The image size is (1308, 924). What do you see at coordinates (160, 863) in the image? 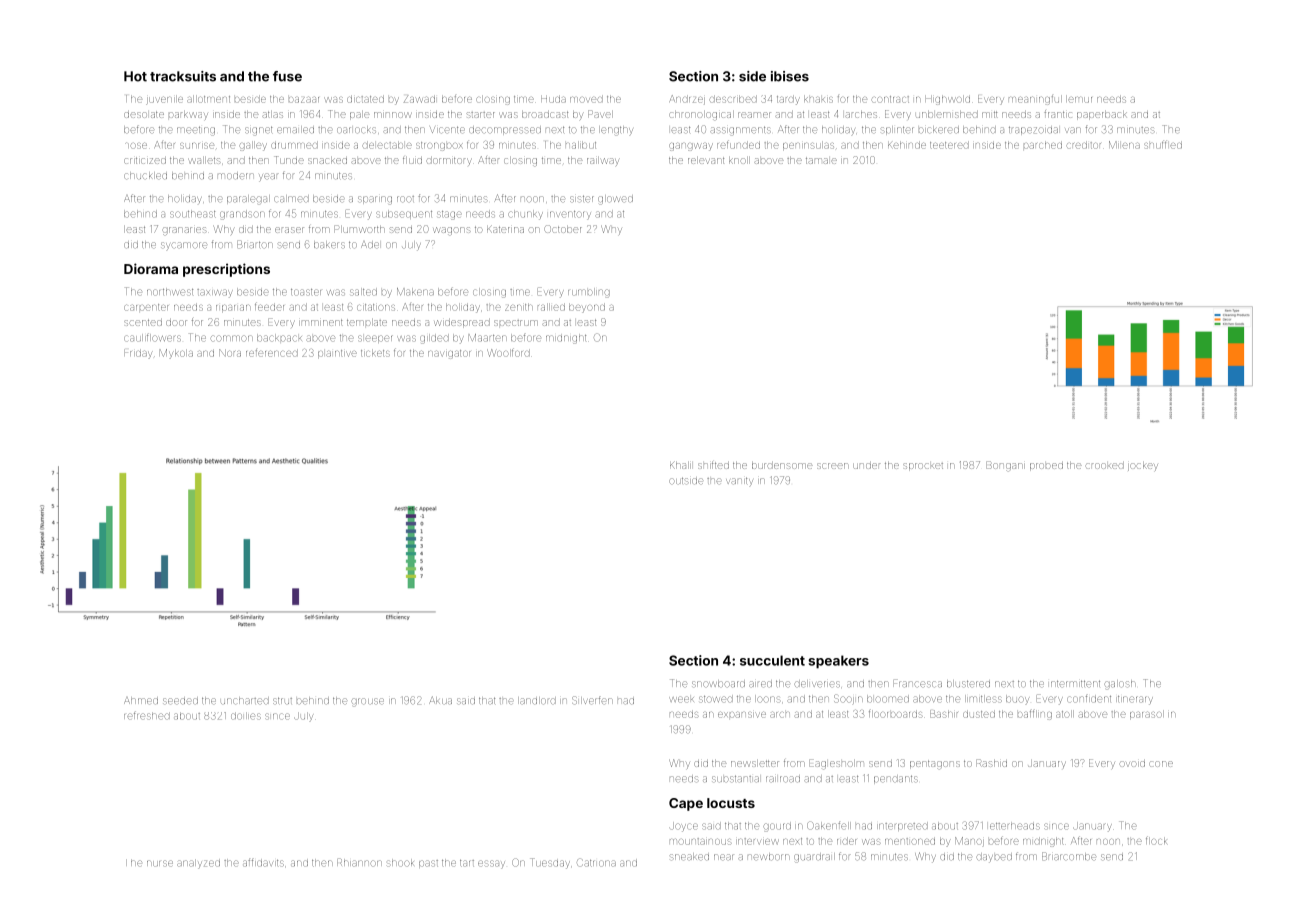
I see `nurse` at bounding box center [160, 863].
